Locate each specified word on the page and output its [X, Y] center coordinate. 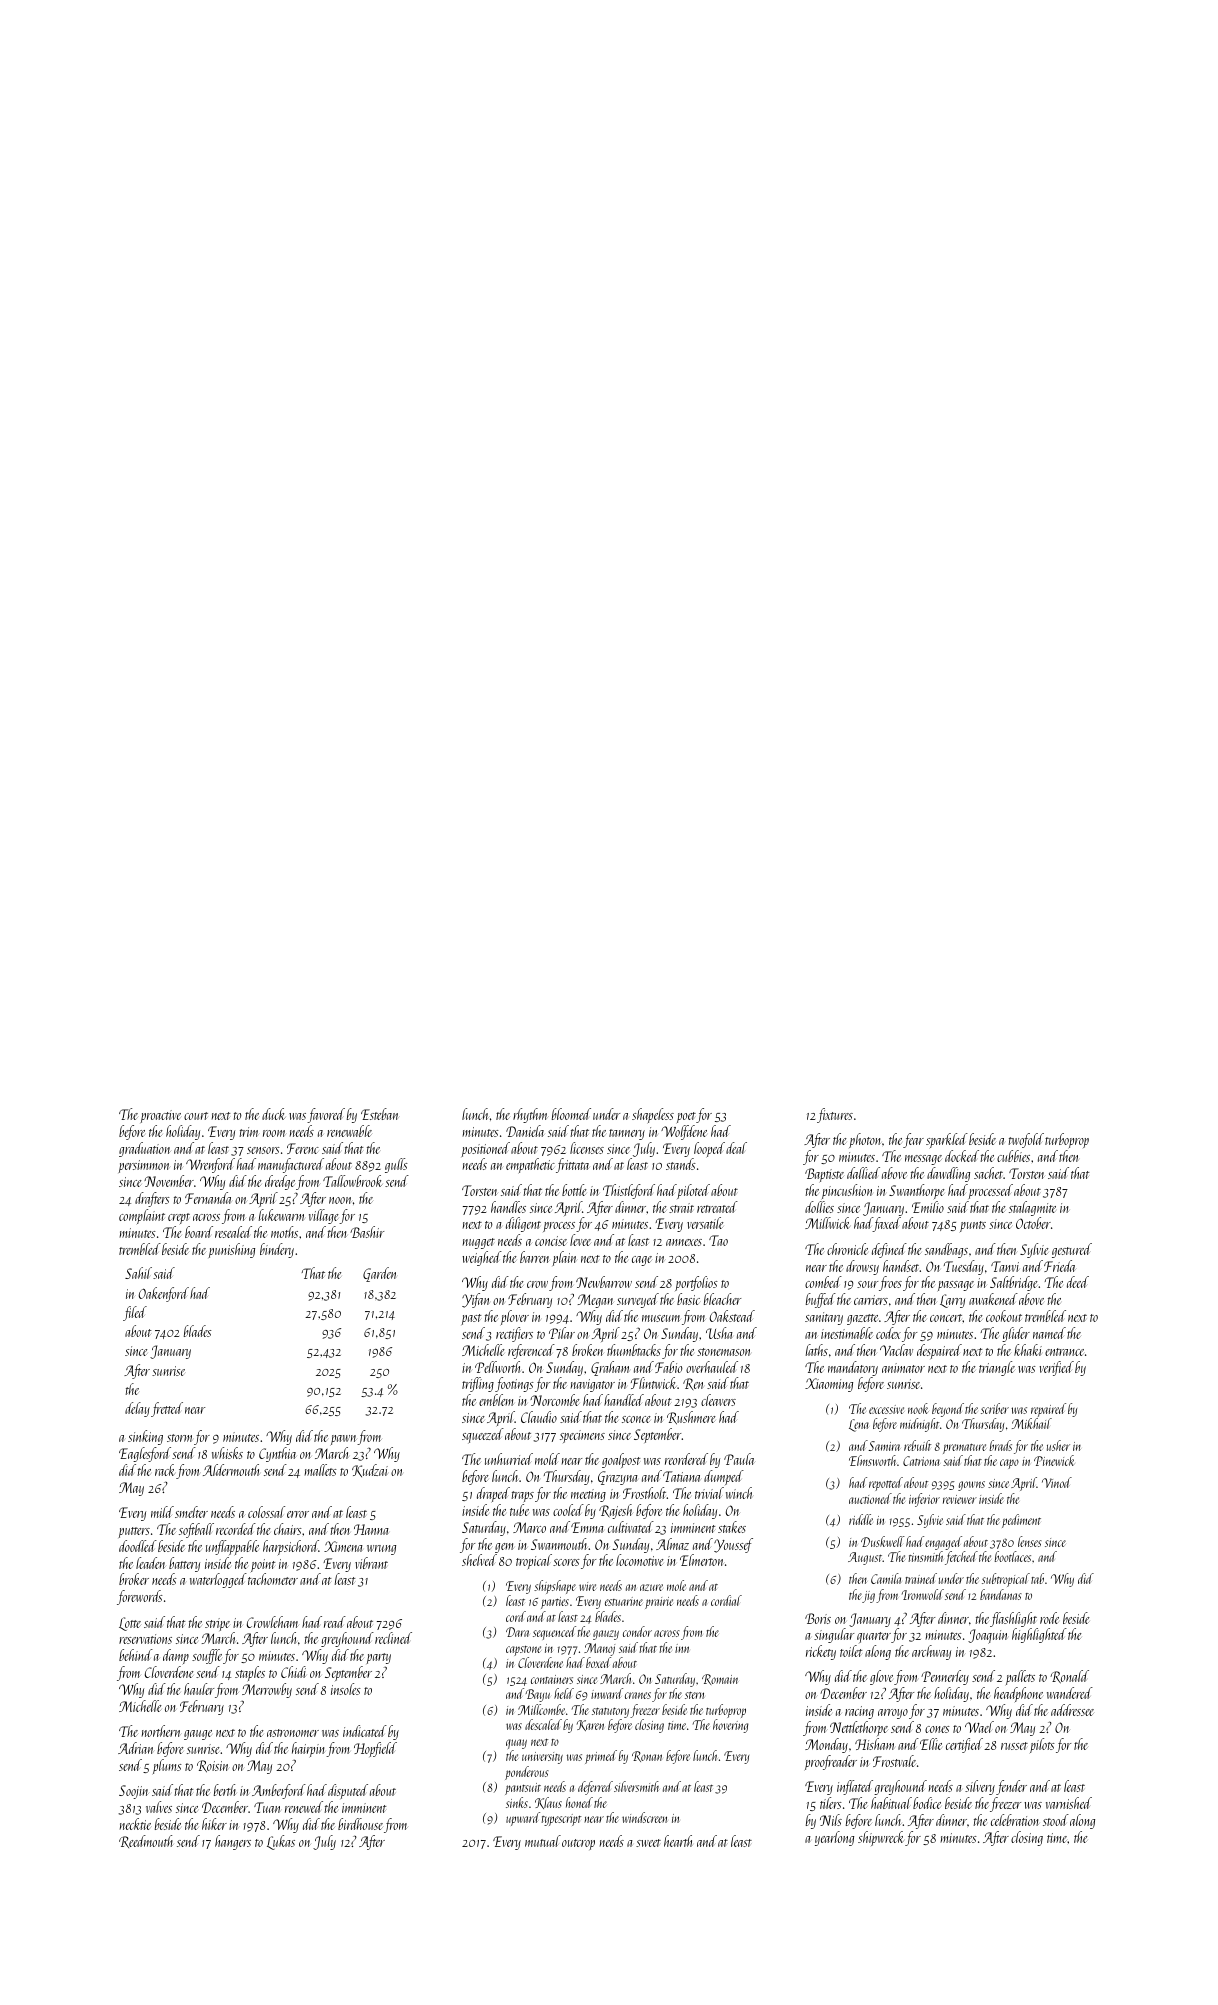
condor [637, 1631]
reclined [393, 1638]
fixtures [835, 1115]
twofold [1026, 1140]
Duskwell [883, 1541]
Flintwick [654, 1383]
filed [135, 1313]
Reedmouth [146, 1841]
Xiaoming [829, 1385]
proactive [160, 1116]
